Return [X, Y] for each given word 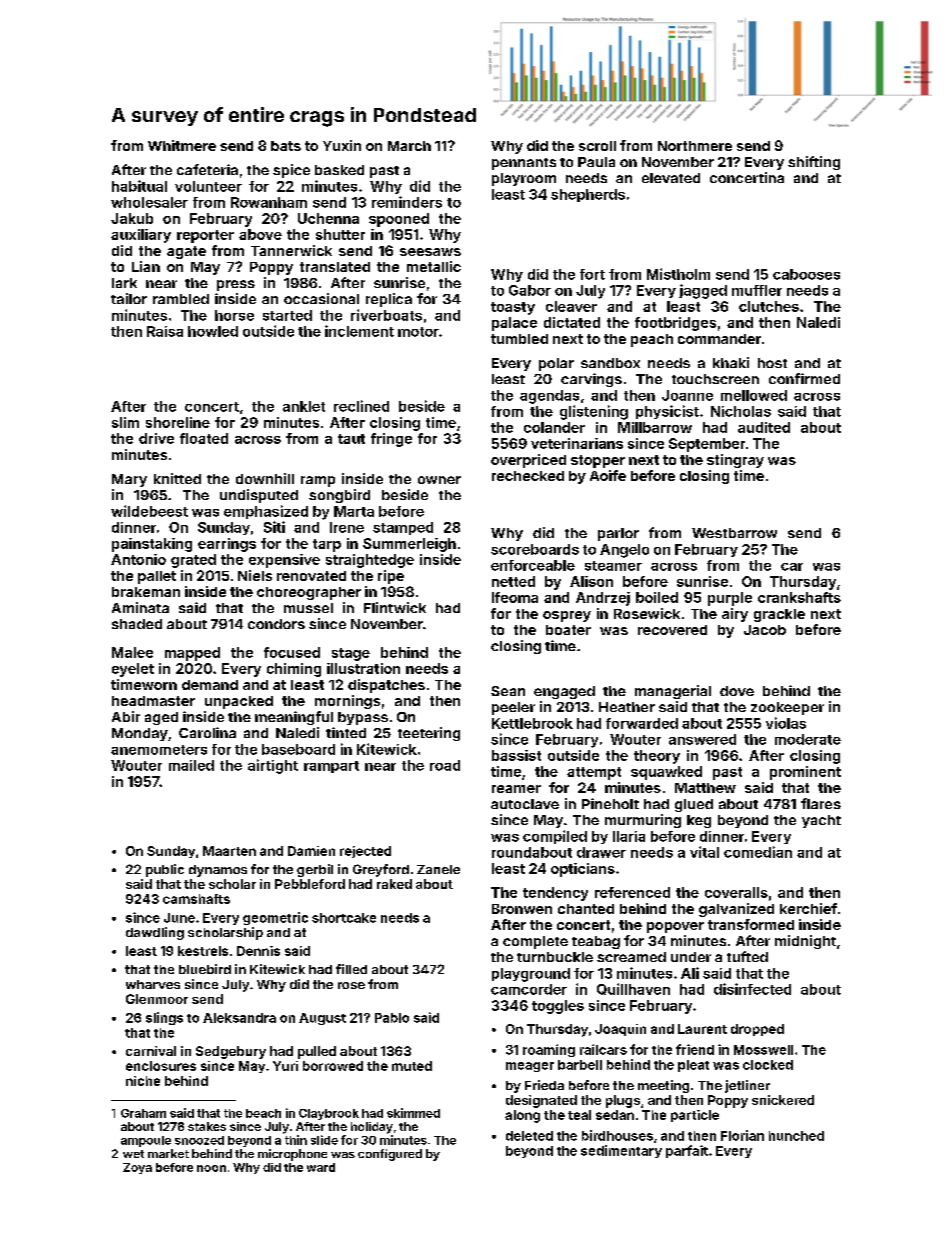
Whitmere [182, 145]
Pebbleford [310, 884]
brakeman [146, 592]
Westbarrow [734, 533]
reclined [361, 406]
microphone [292, 1155]
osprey [567, 616]
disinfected [752, 989]
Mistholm [678, 274]
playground [531, 975]
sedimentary [621, 1151]
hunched [796, 1136]
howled [213, 331]
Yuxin [342, 145]
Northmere [695, 146]
